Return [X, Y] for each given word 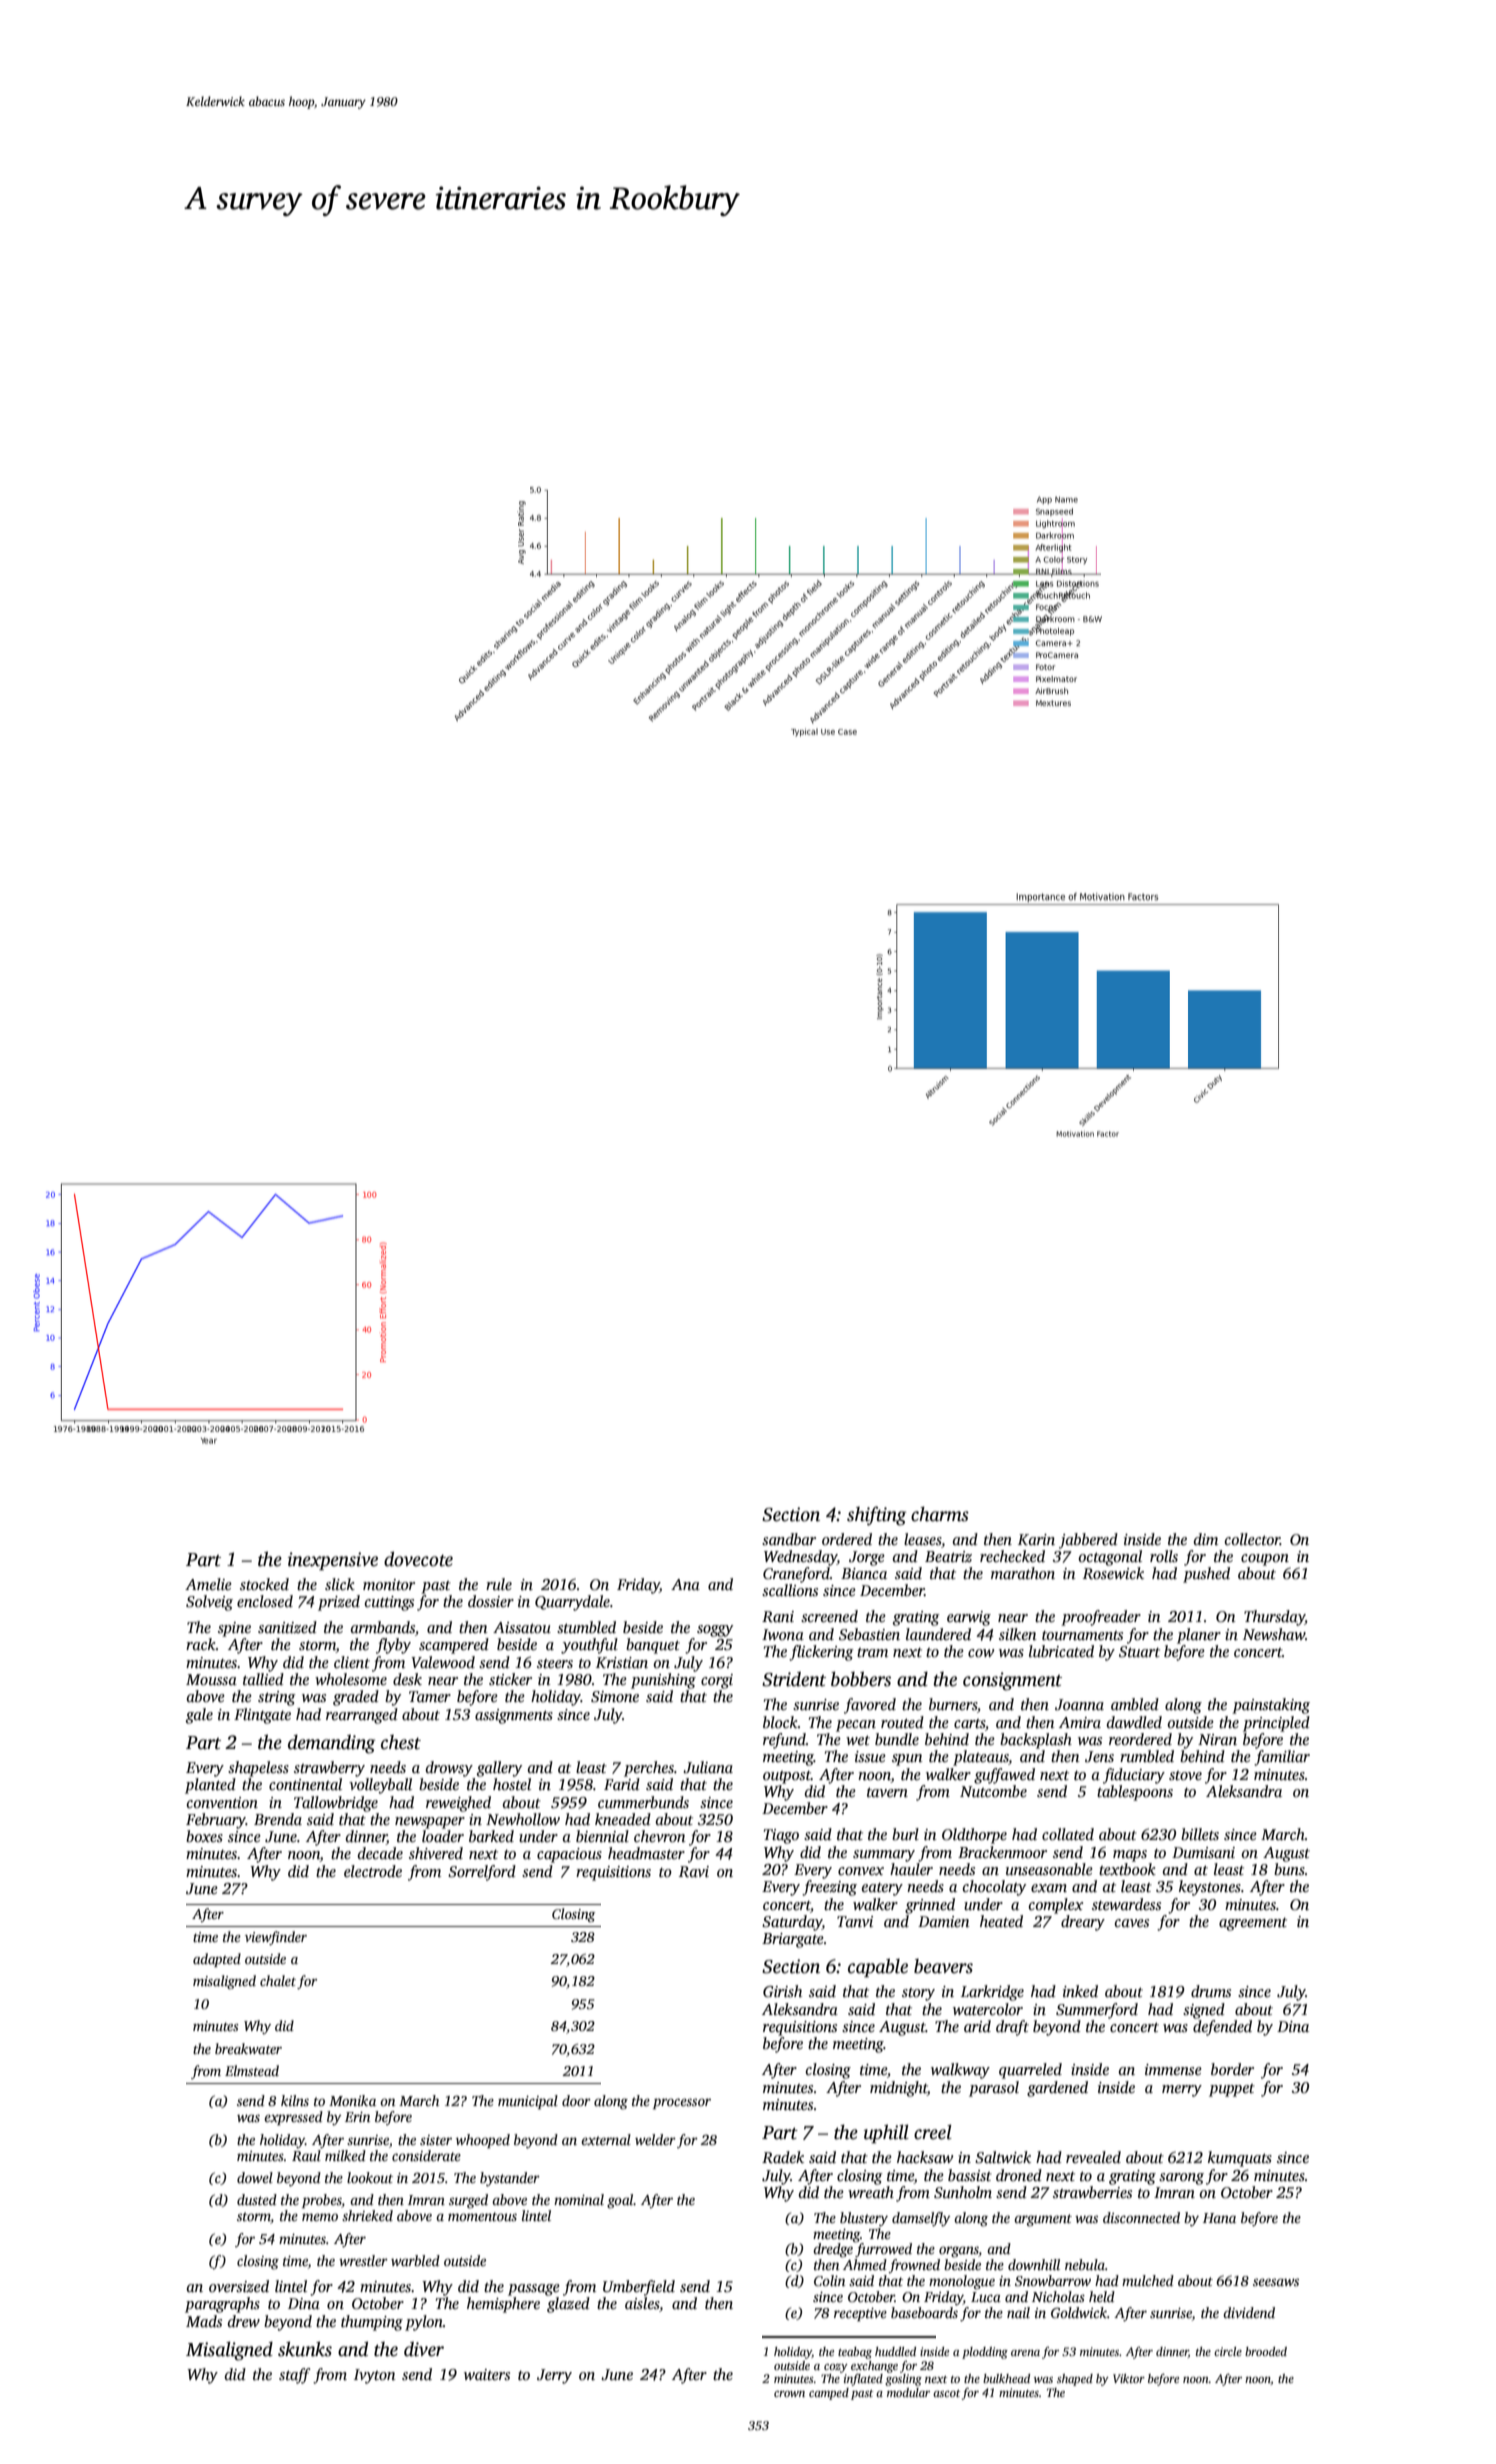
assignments [514, 1716]
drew [244, 2321]
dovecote [418, 1559]
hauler [911, 1869]
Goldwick [1079, 2312]
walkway [960, 2071]
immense [1173, 2069]
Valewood [443, 1662]
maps [1130, 1856]
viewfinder [276, 1938]
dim [1206, 1539]
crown [789, 2394]
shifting [876, 1516]
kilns [295, 2100]
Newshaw [1274, 1634]
